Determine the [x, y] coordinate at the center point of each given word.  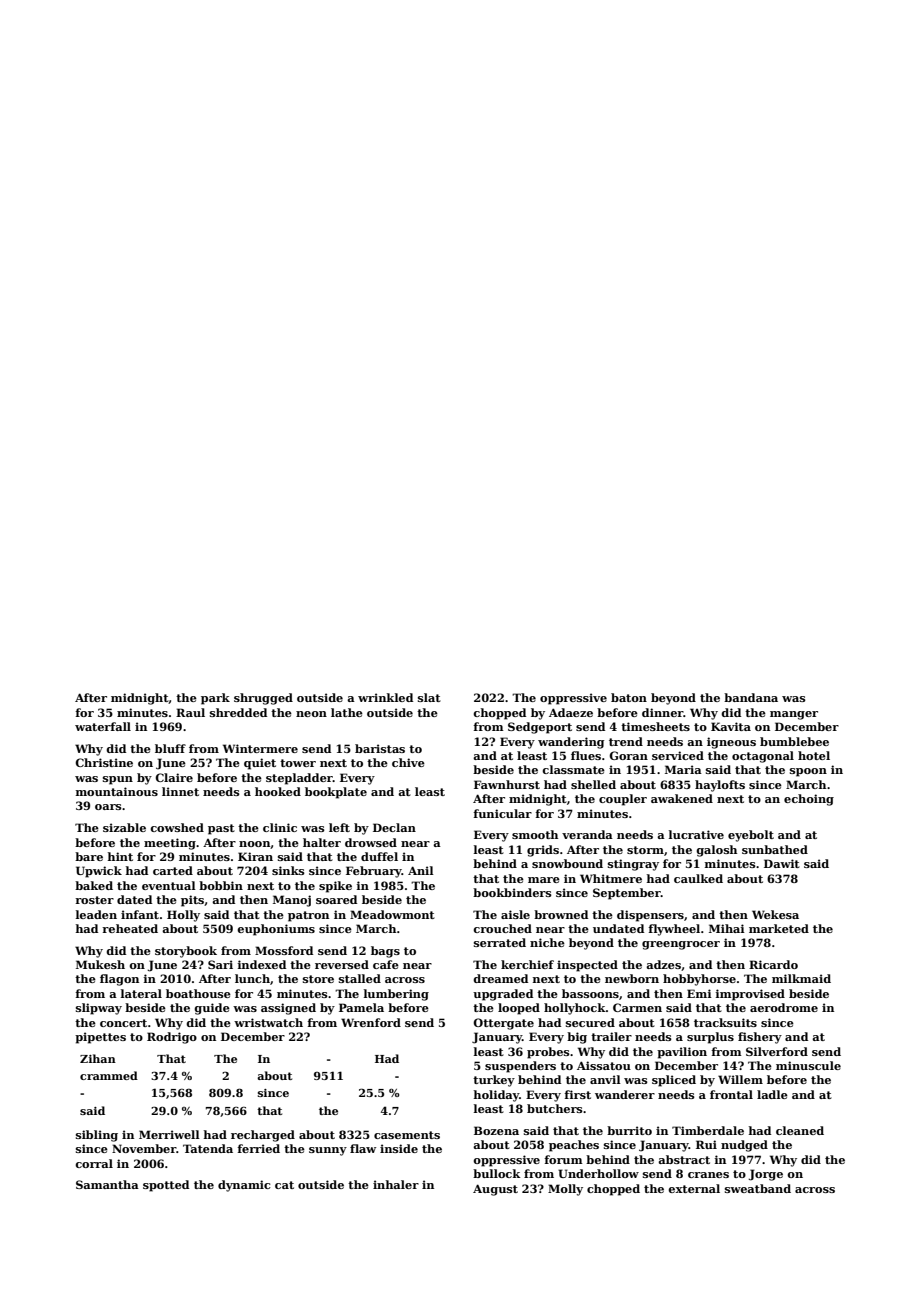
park [215, 699]
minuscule [808, 1065]
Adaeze [571, 712]
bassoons [590, 993]
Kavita [731, 726]
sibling [97, 1136]
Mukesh [100, 964]
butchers [555, 1108]
